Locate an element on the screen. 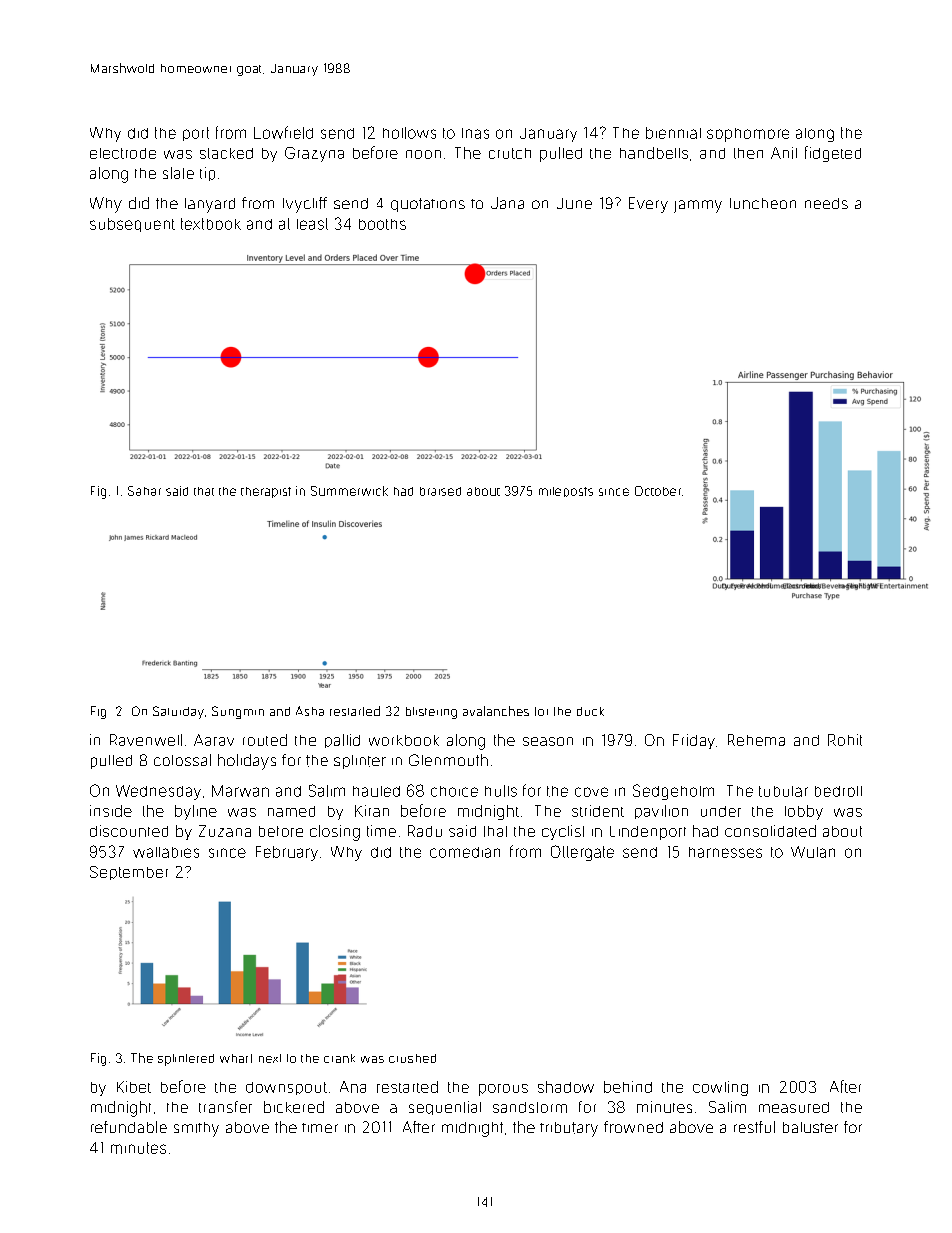  sophomore is located at coordinates (748, 135).
